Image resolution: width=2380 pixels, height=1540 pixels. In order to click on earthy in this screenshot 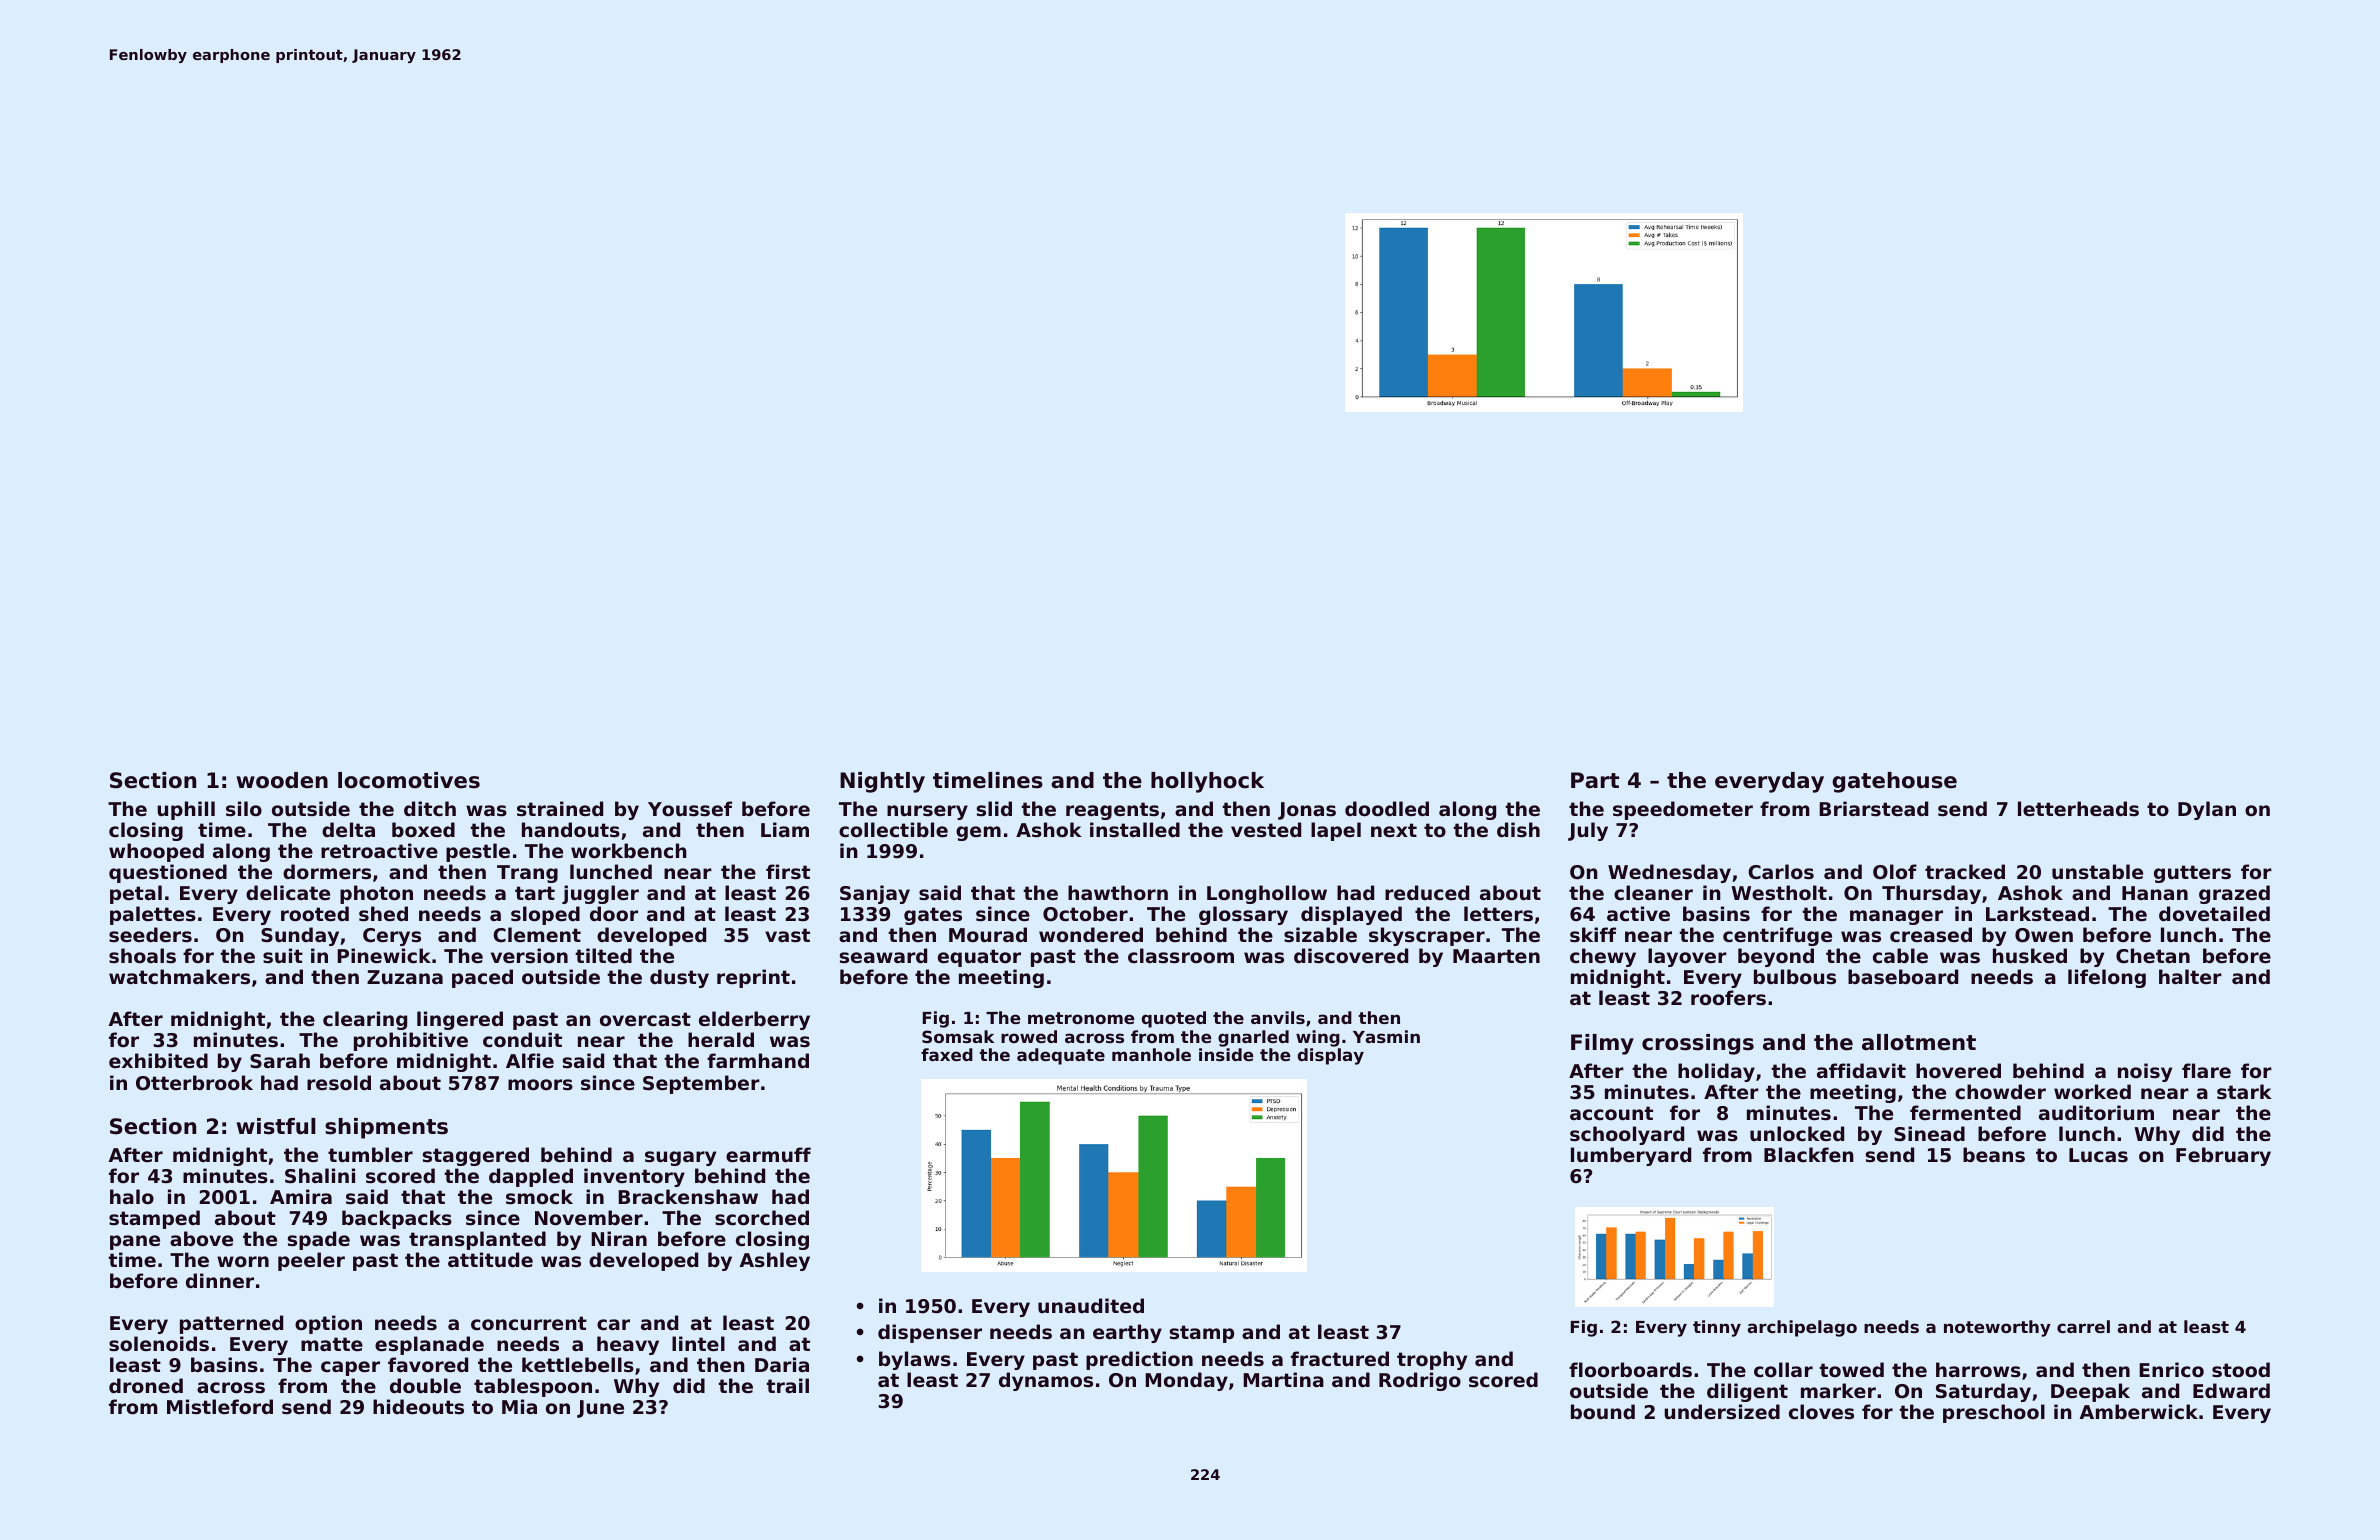, I will do `click(1127, 1333)`.
